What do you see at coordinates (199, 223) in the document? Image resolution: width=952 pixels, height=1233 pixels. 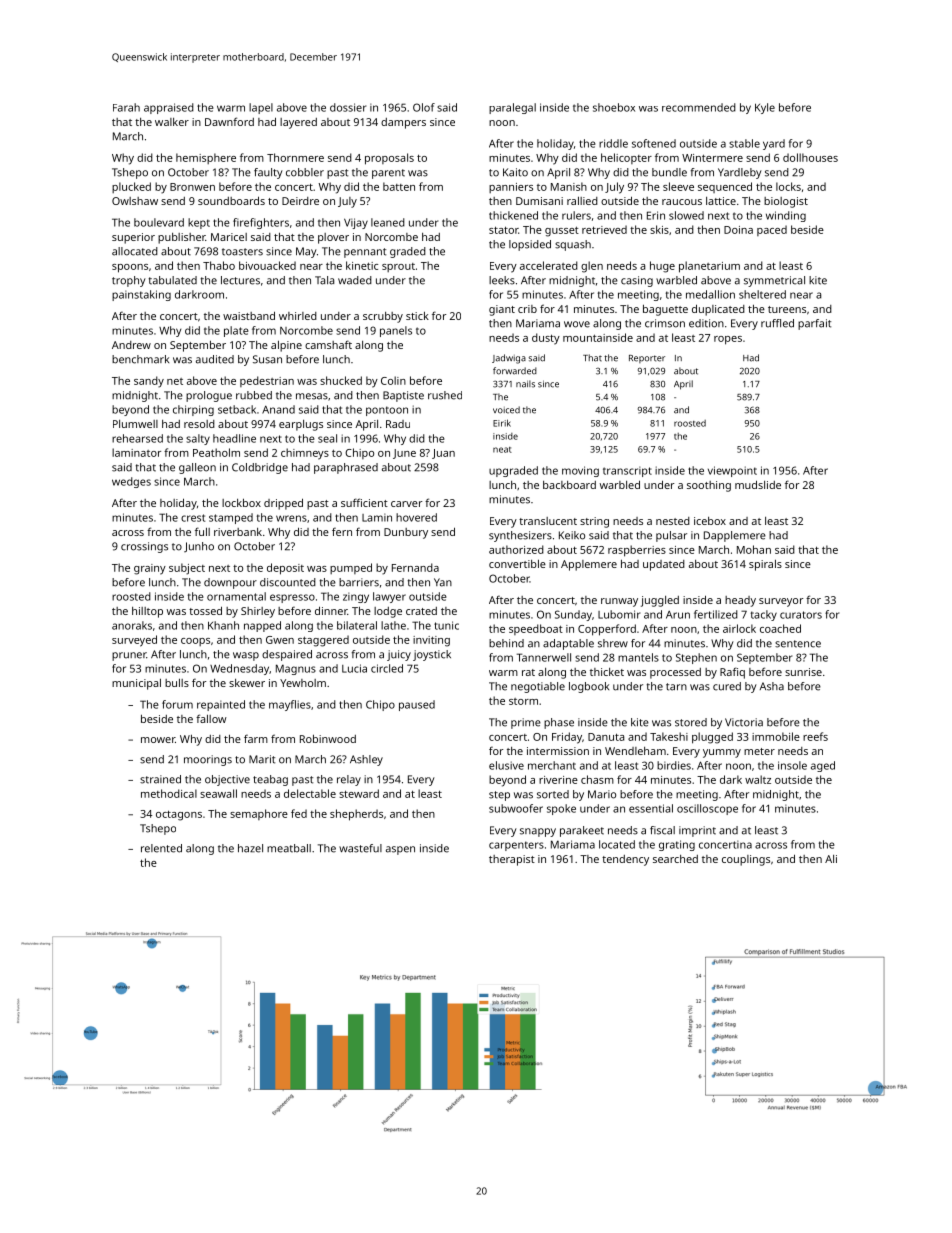 I see `kept` at bounding box center [199, 223].
